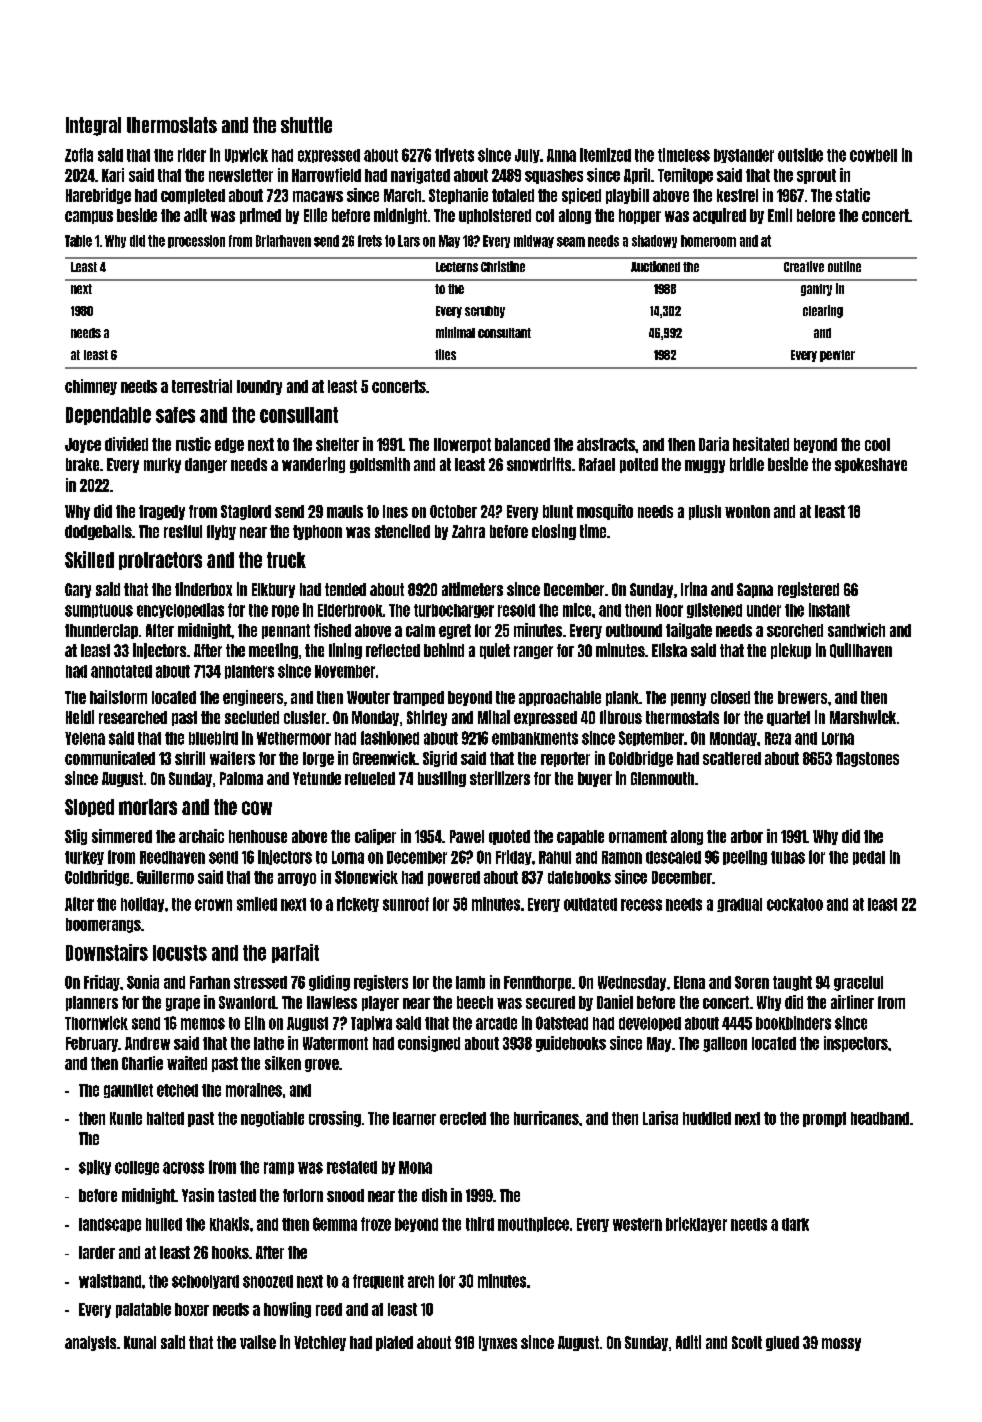 Image resolution: width=982 pixels, height=1422 pixels. I want to click on July, so click(527, 156).
